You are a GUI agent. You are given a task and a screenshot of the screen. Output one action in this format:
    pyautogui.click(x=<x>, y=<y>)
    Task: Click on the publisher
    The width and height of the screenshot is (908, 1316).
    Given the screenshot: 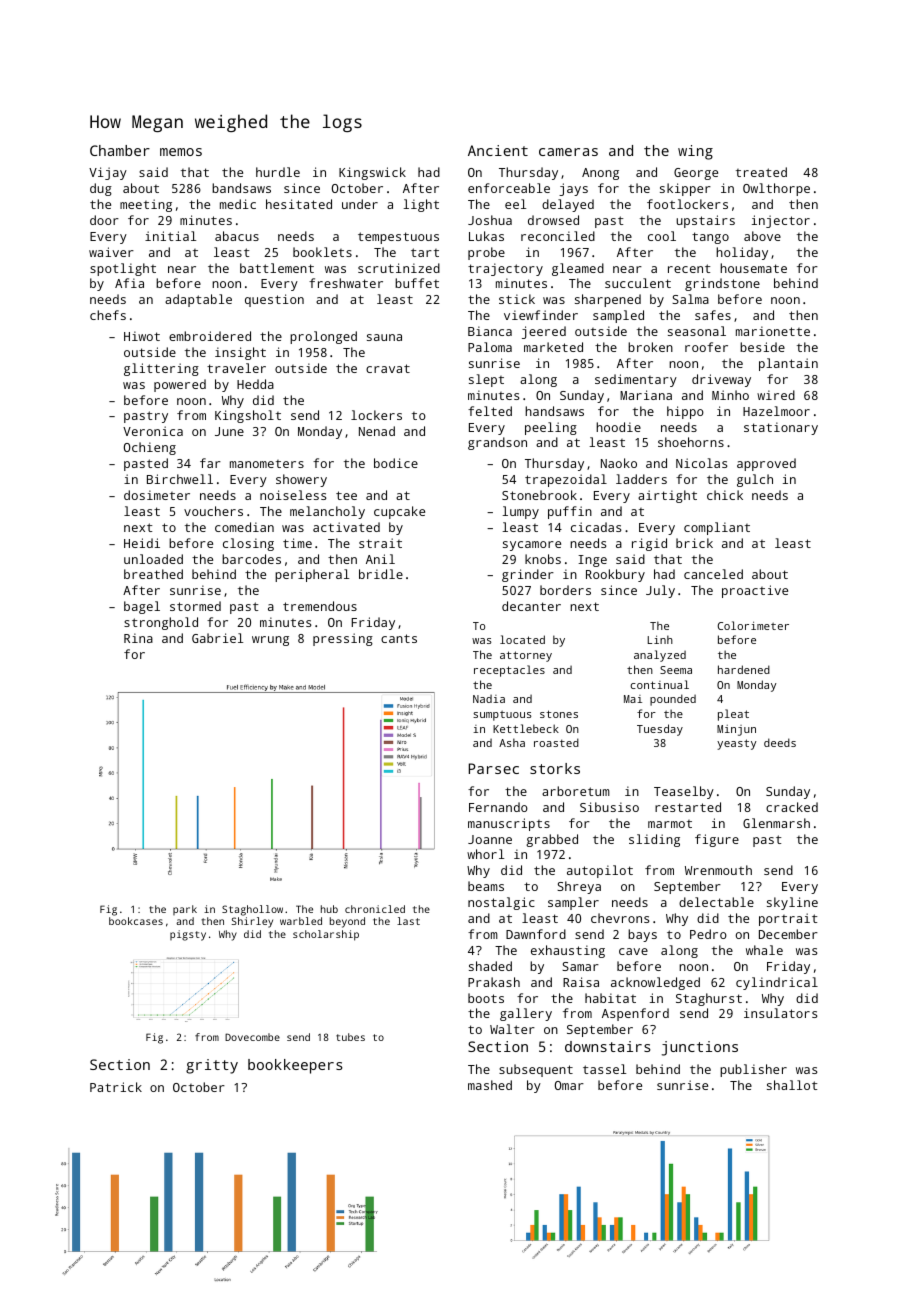 What is the action you would take?
    pyautogui.click(x=753, y=1070)
